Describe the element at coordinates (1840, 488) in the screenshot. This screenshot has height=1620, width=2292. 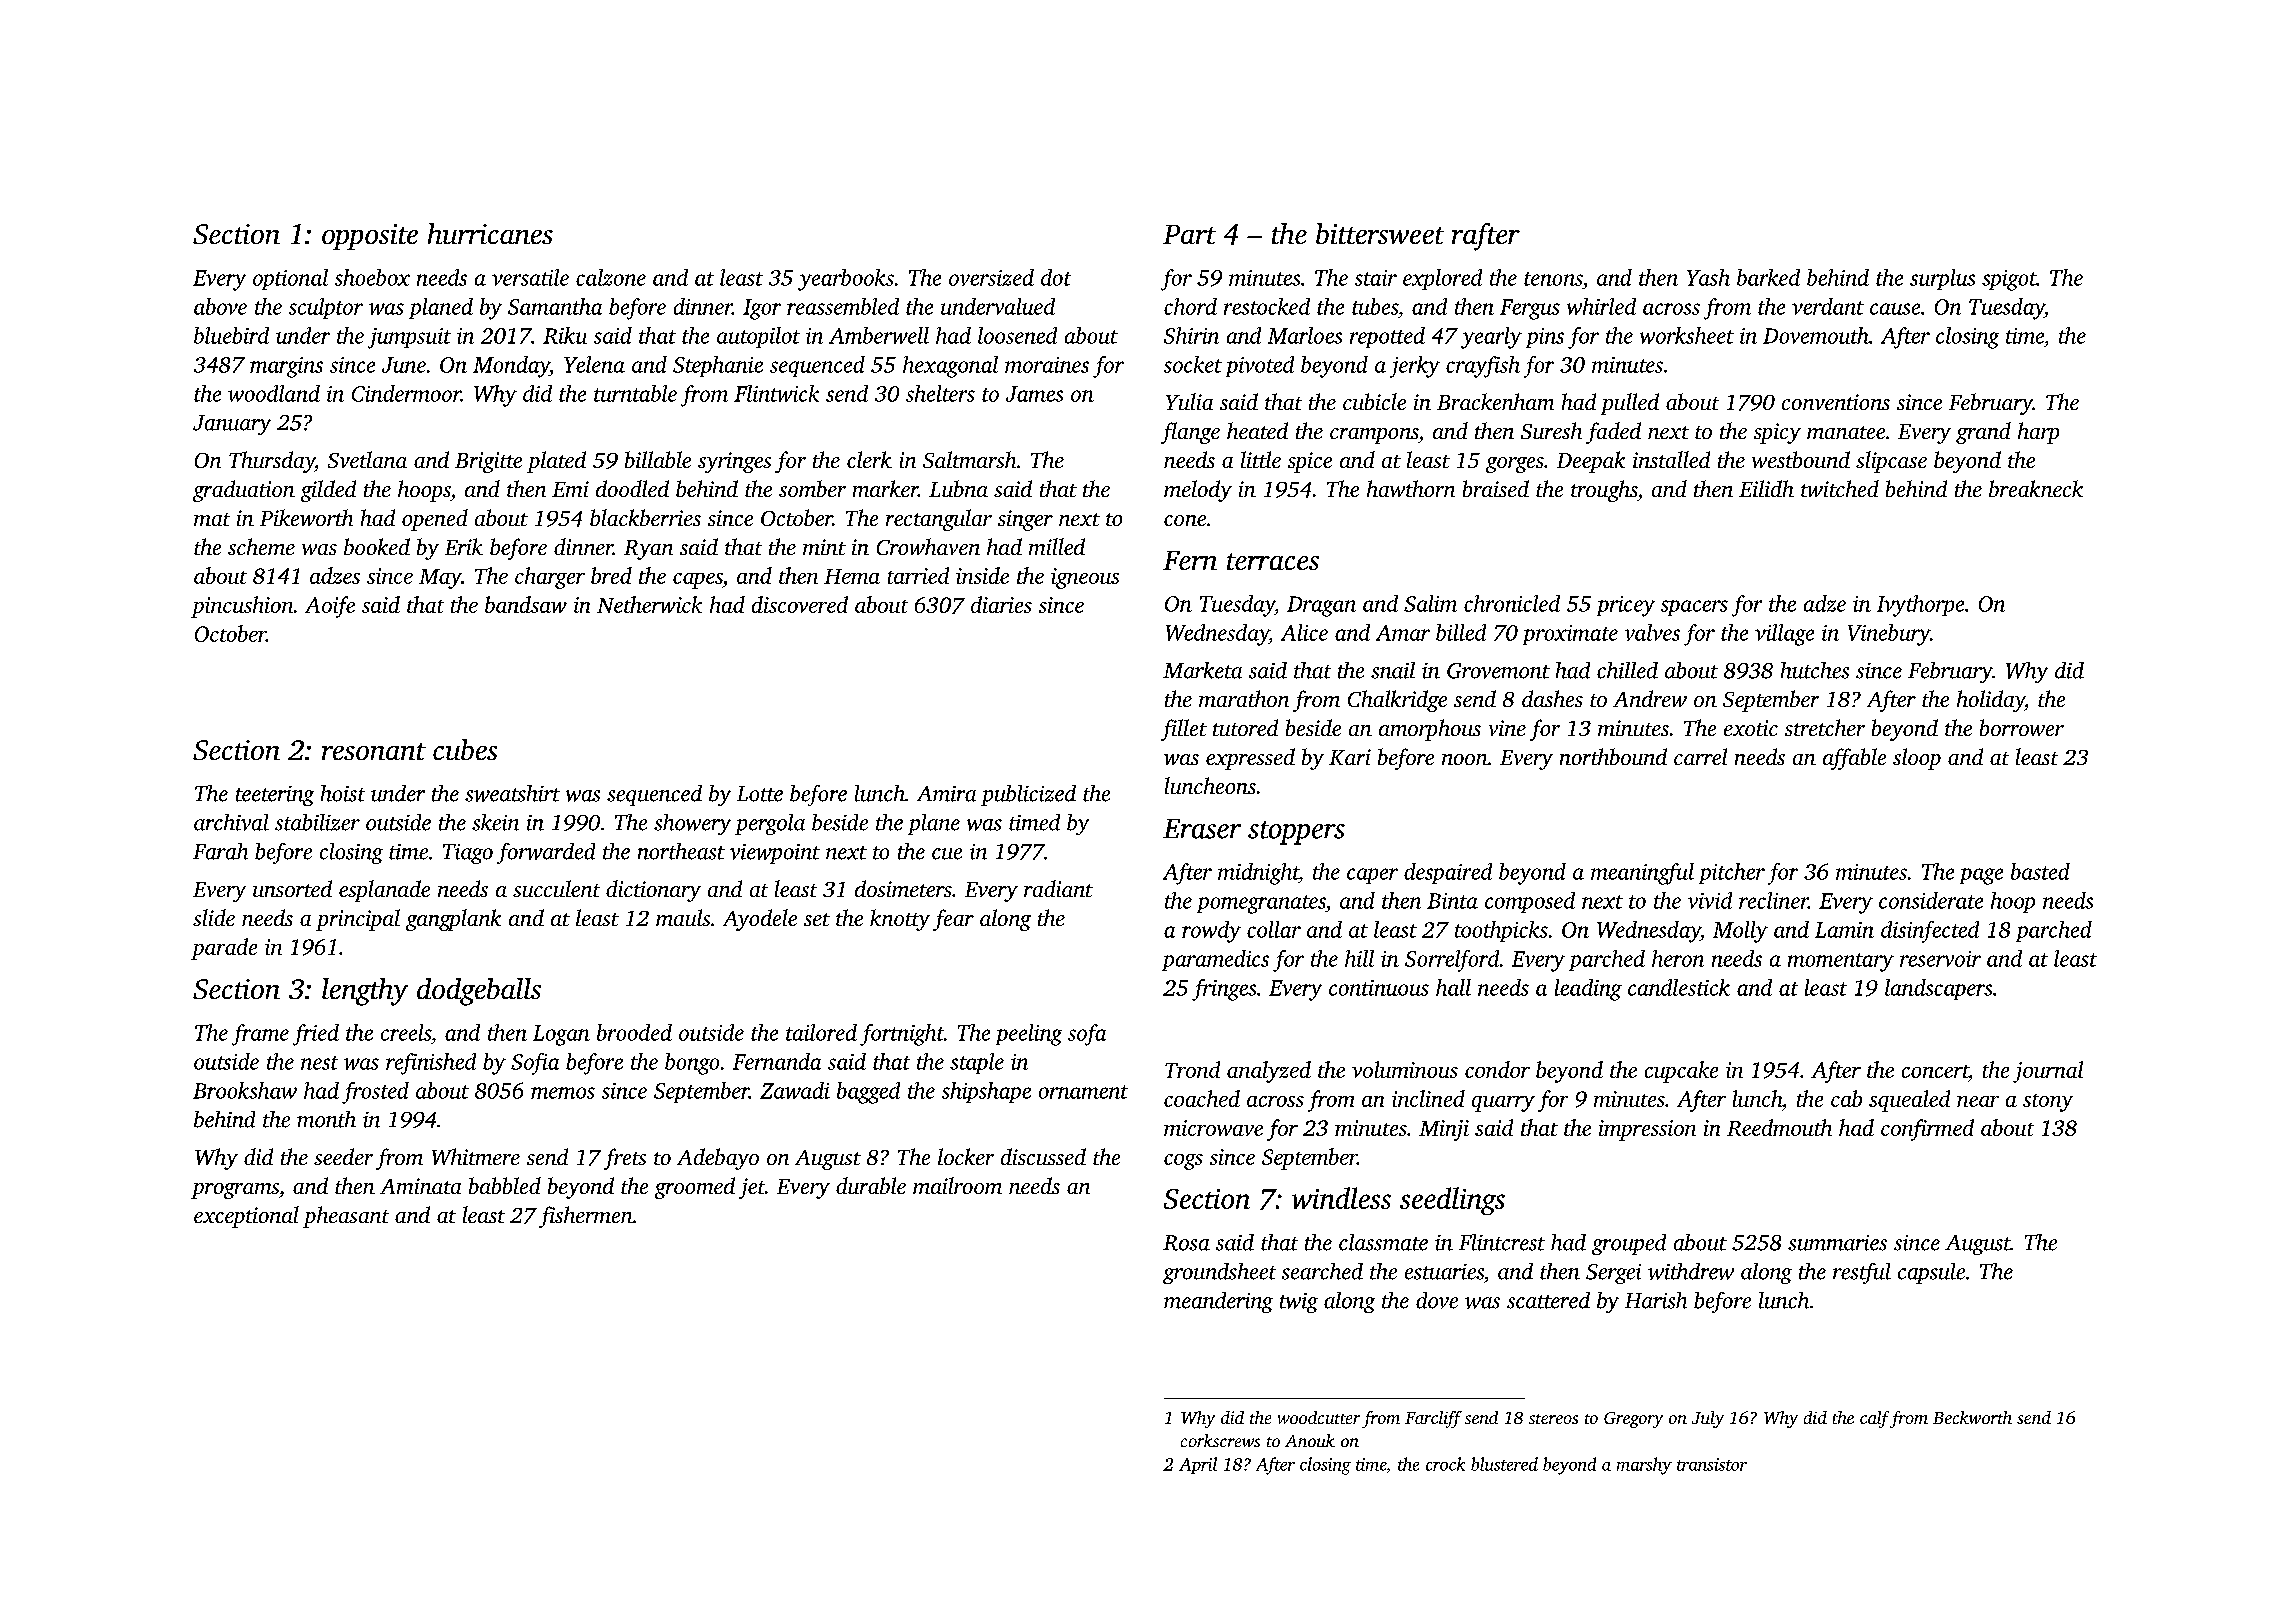
I see `twitched` at that location.
